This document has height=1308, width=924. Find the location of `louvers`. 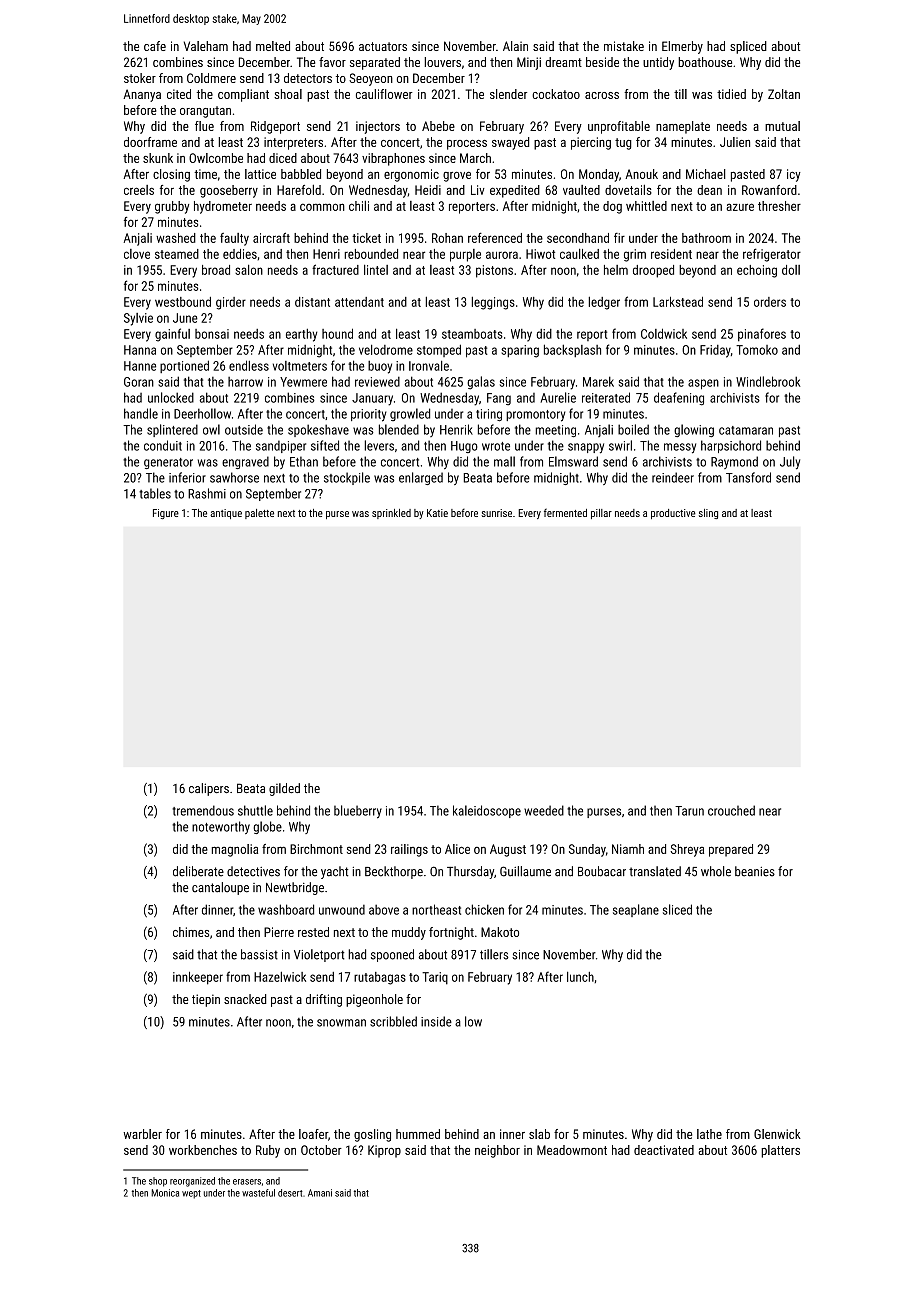

louvers is located at coordinates (442, 62).
